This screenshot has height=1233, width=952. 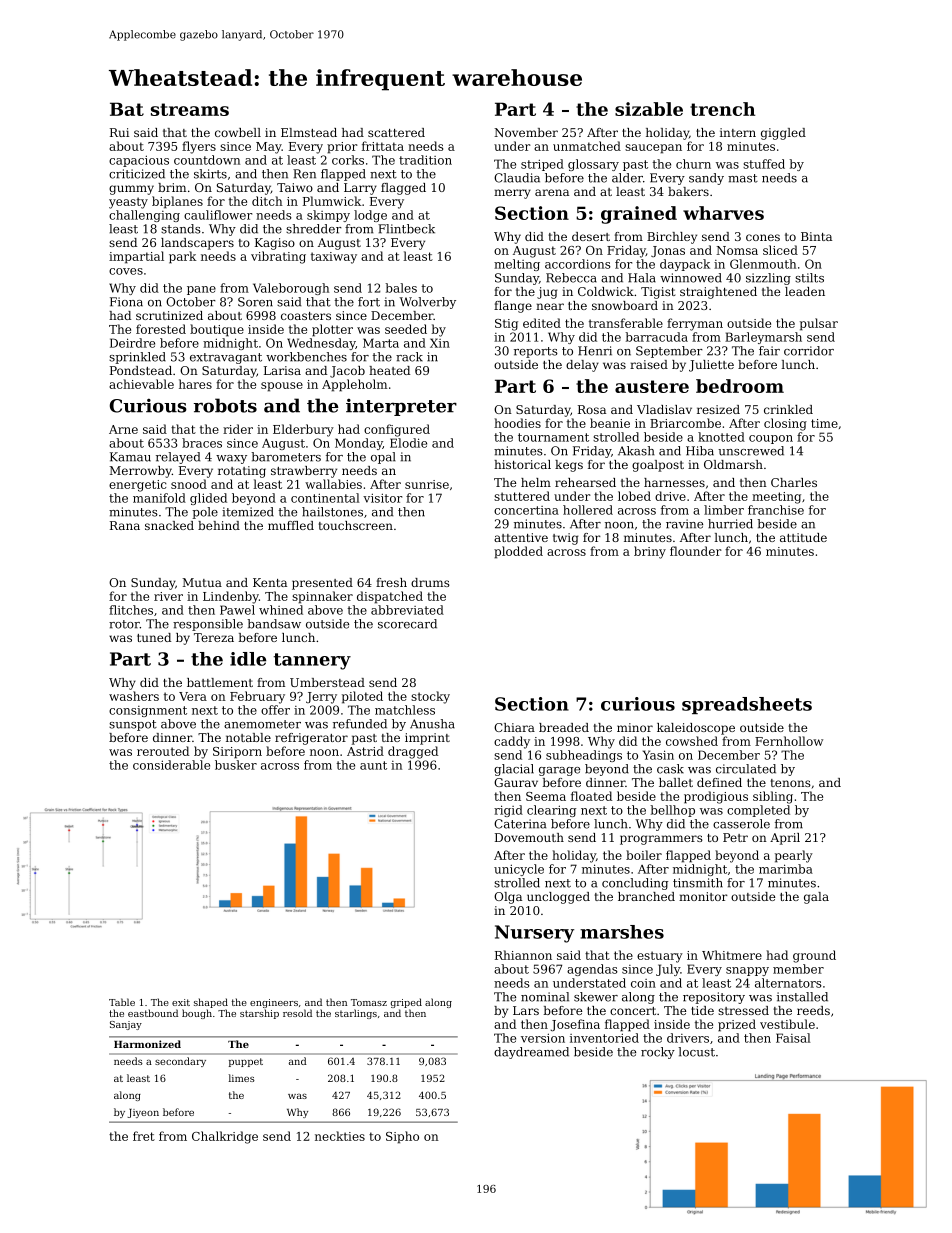 I want to click on Wolverby, so click(x=428, y=303).
